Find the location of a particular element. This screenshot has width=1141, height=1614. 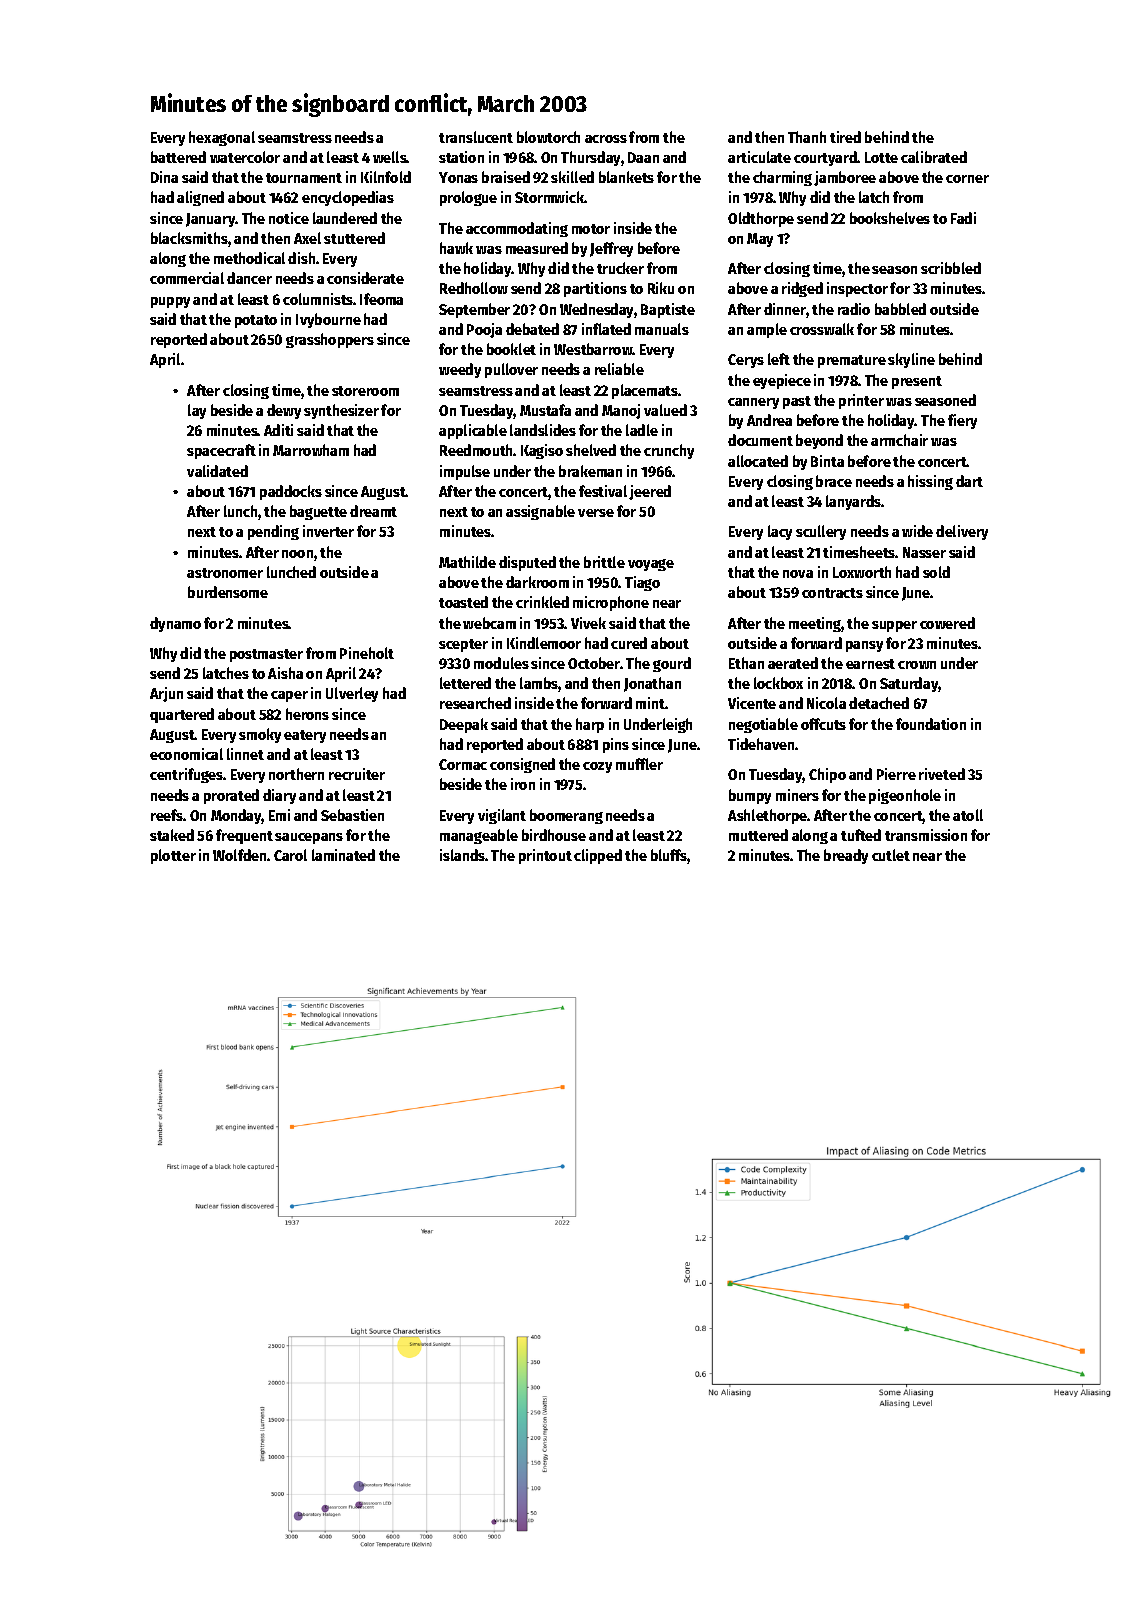

hexagonal is located at coordinates (222, 138).
